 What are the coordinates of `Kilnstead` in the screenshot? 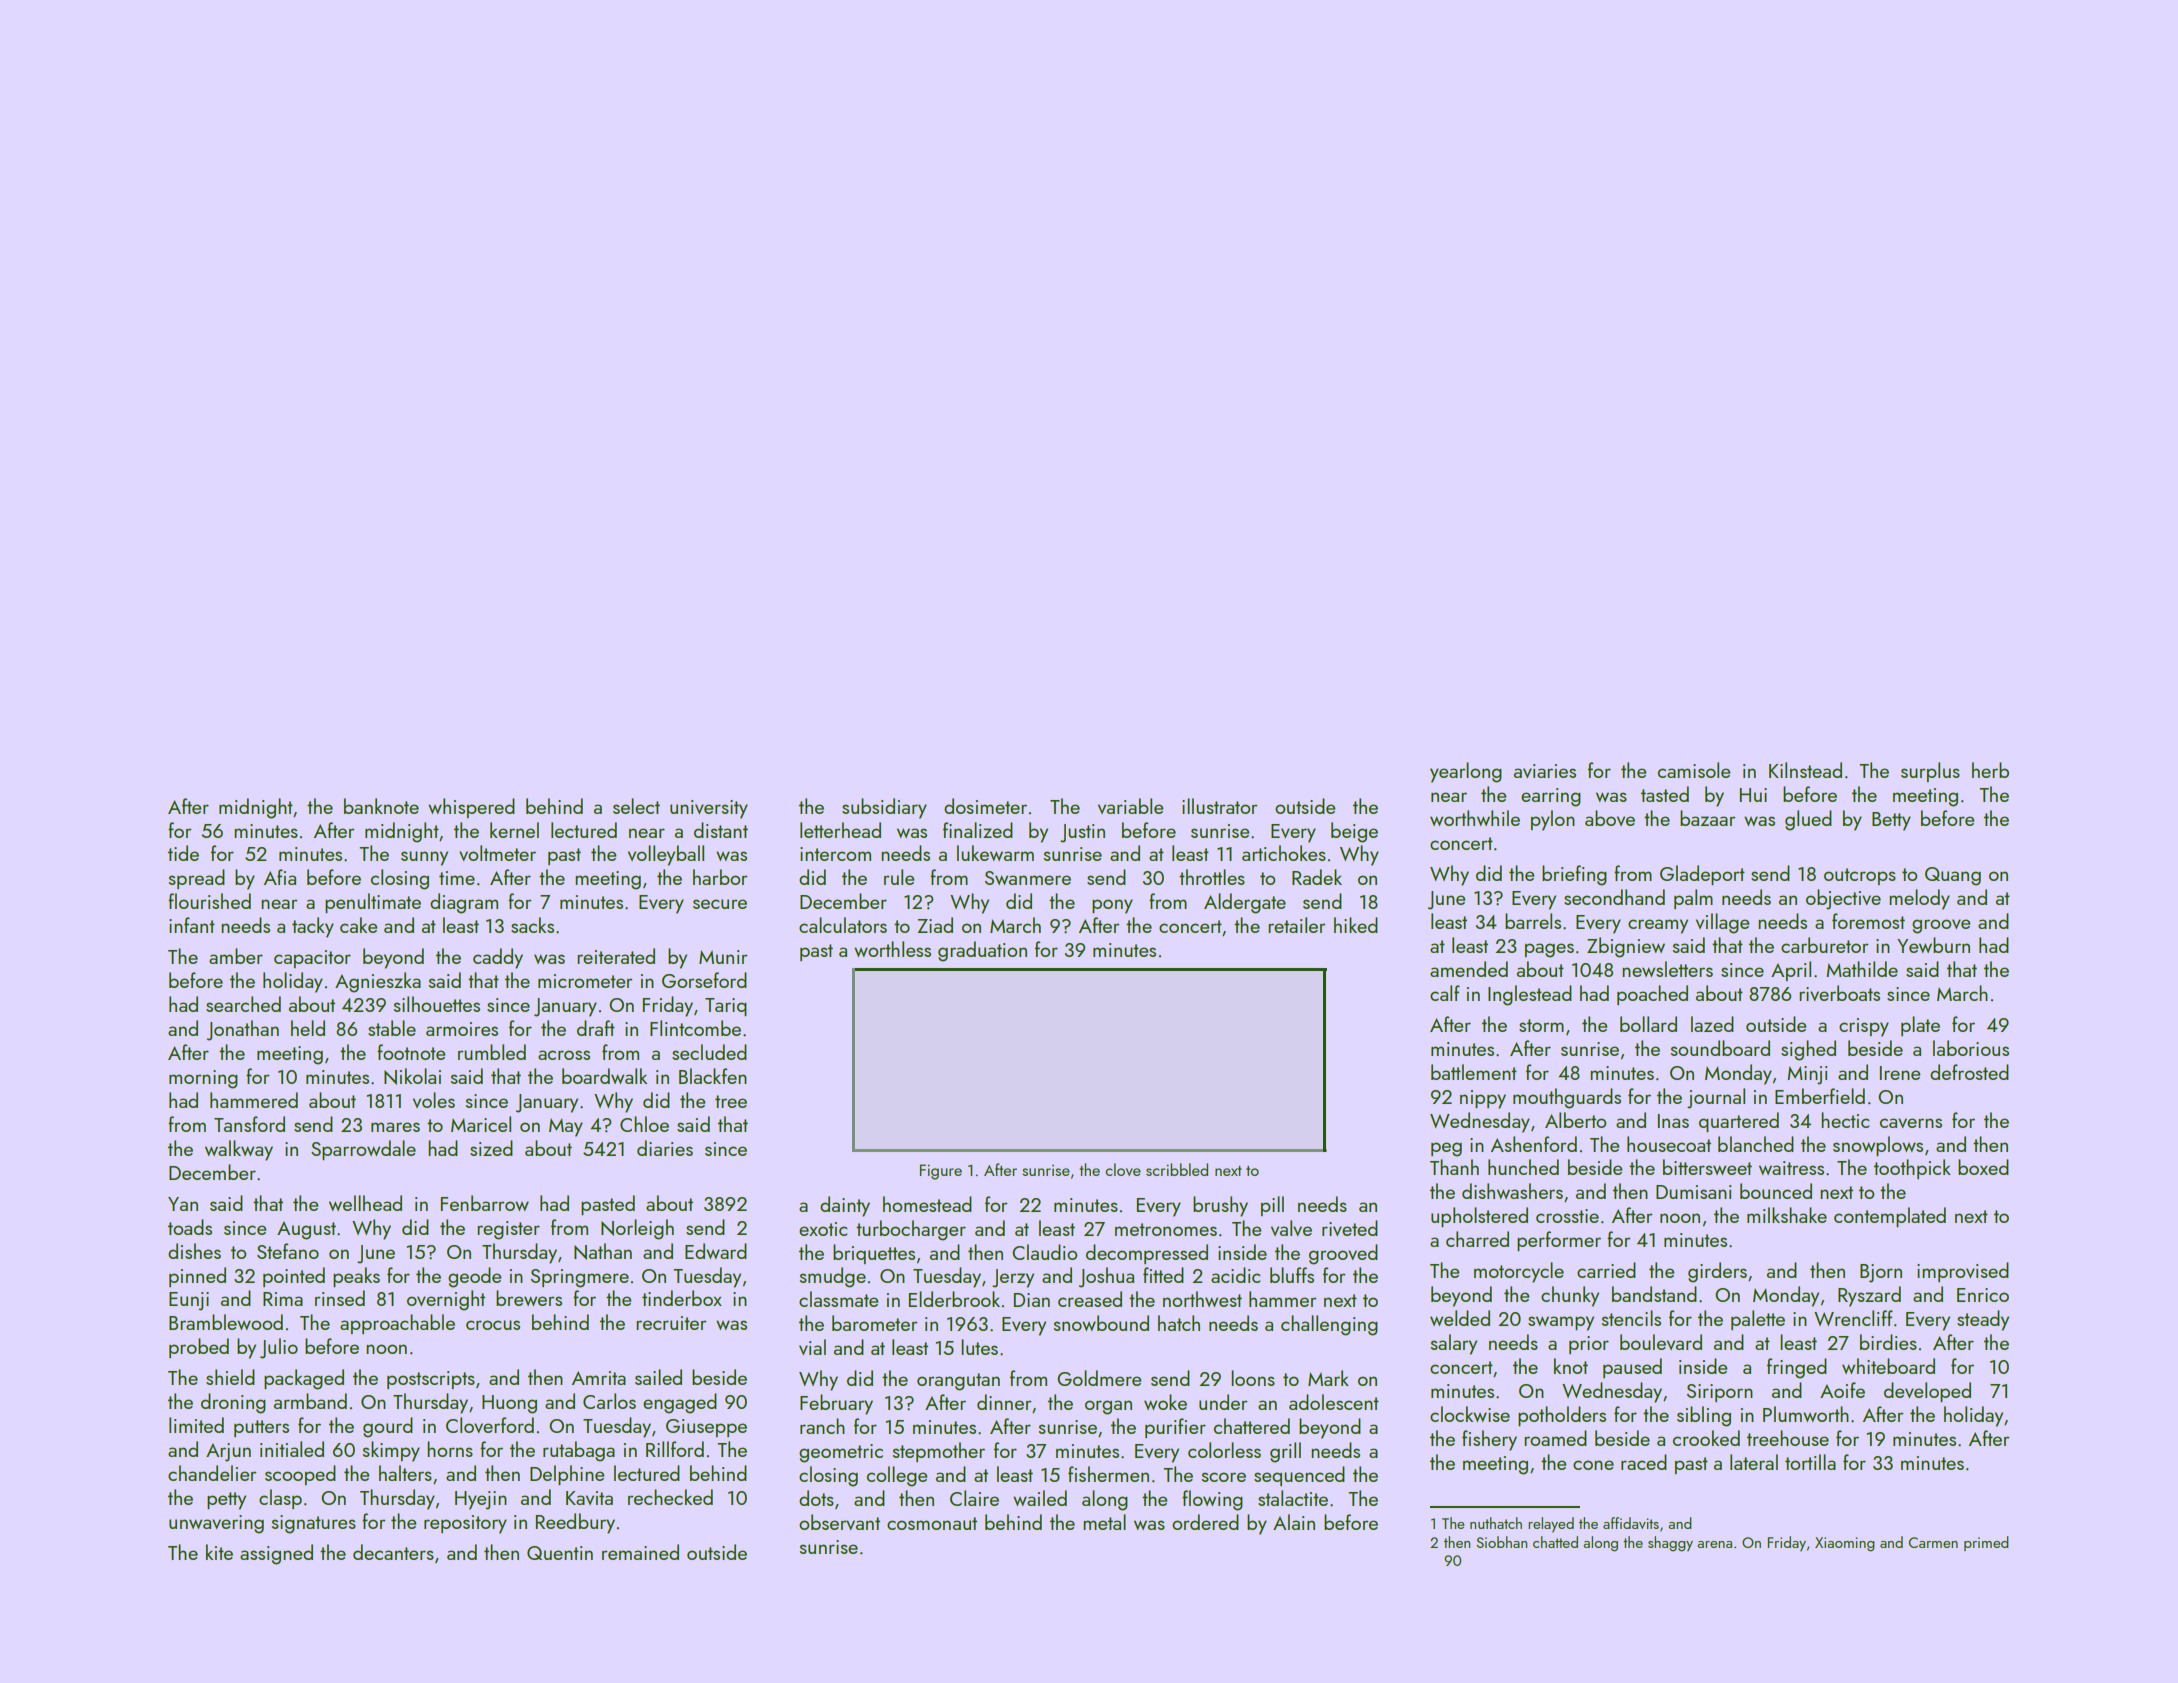 It's located at (1805, 770).
